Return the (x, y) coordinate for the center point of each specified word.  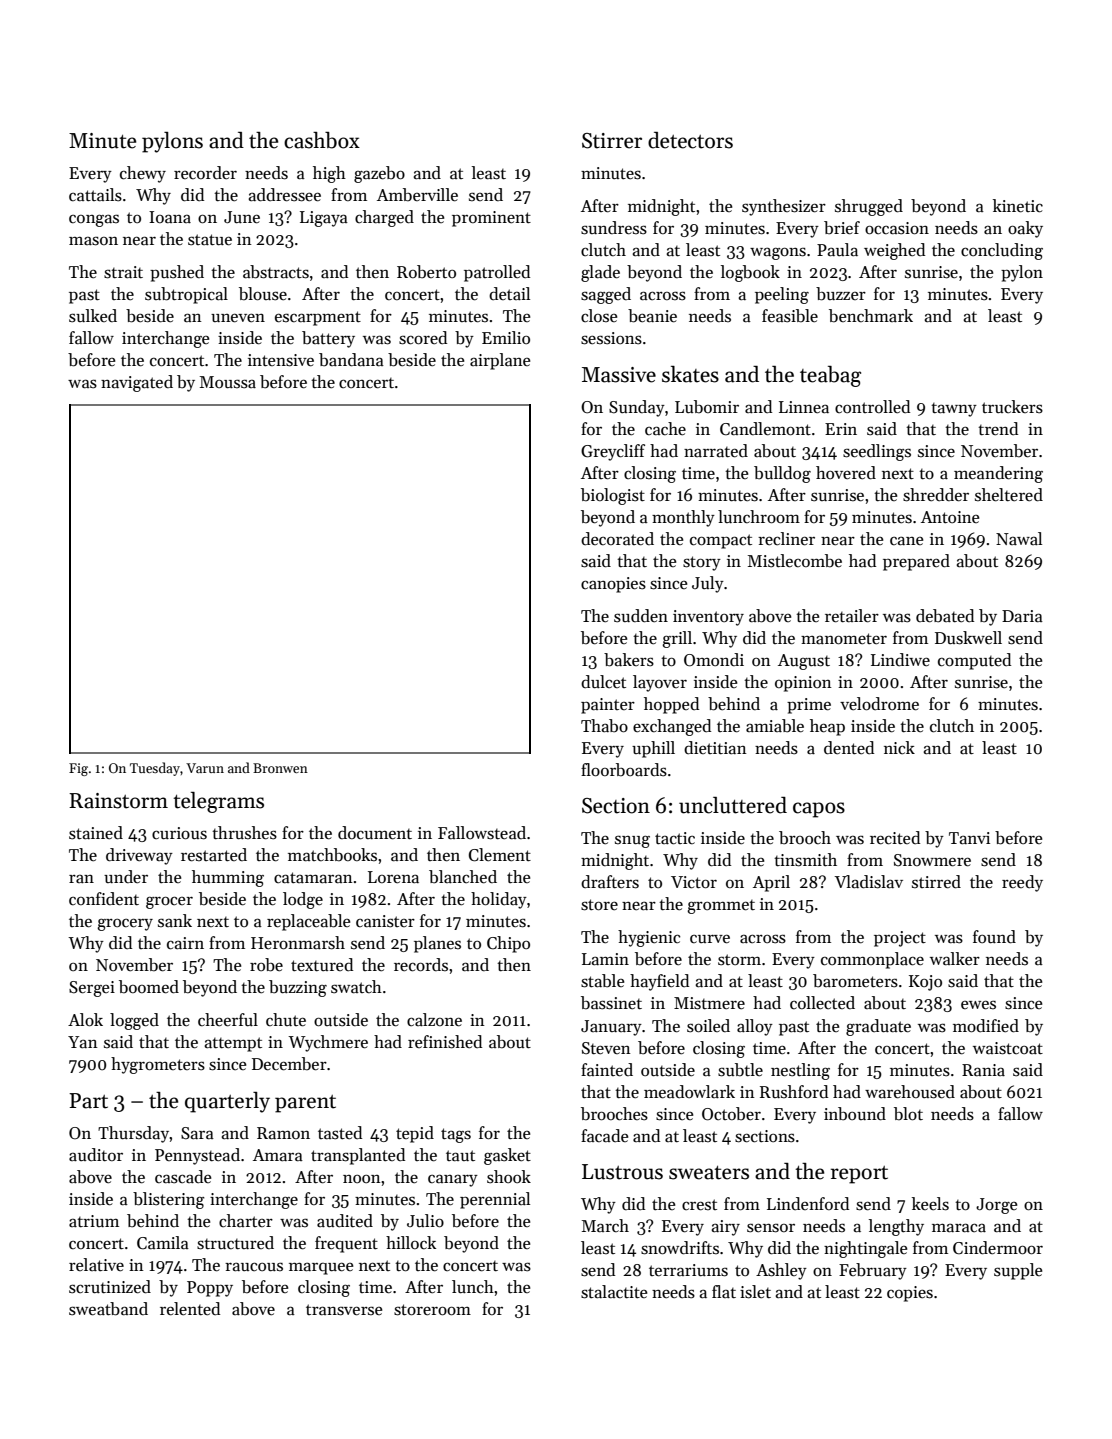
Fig (78, 769)
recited (895, 838)
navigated (137, 383)
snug (632, 841)
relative (96, 1265)
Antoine (950, 517)
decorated (617, 539)
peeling (782, 295)
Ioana (170, 217)
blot (908, 1114)
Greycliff (613, 452)
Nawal (1019, 538)
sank (175, 921)
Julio (425, 1221)
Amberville (417, 195)
